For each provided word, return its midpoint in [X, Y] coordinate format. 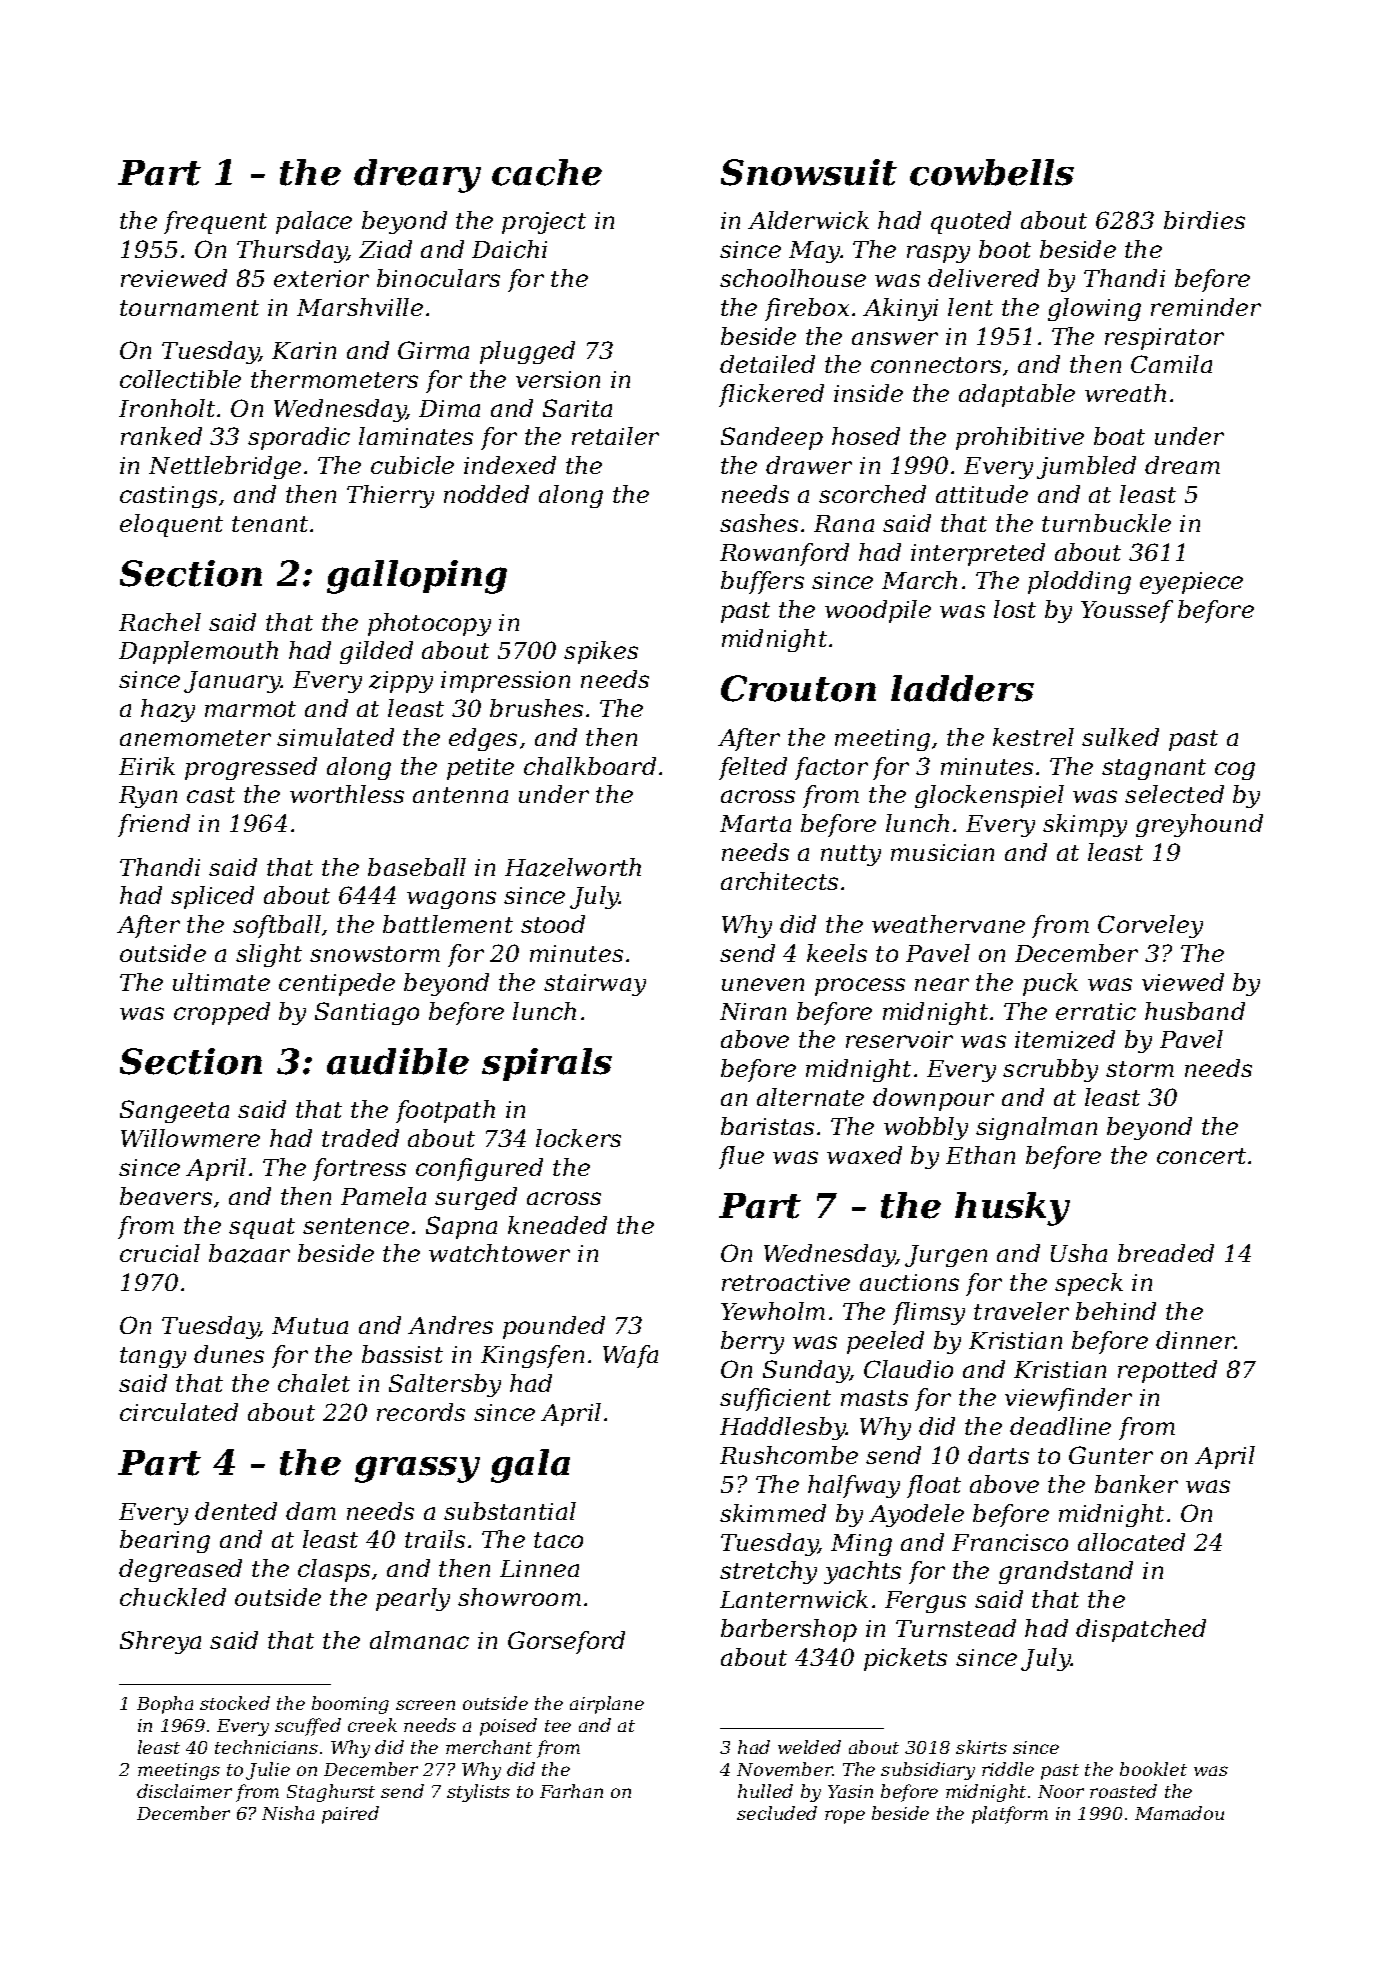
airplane [607, 1705]
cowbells [992, 172]
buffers [762, 582]
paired [350, 1815]
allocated [1131, 1542]
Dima [449, 408]
